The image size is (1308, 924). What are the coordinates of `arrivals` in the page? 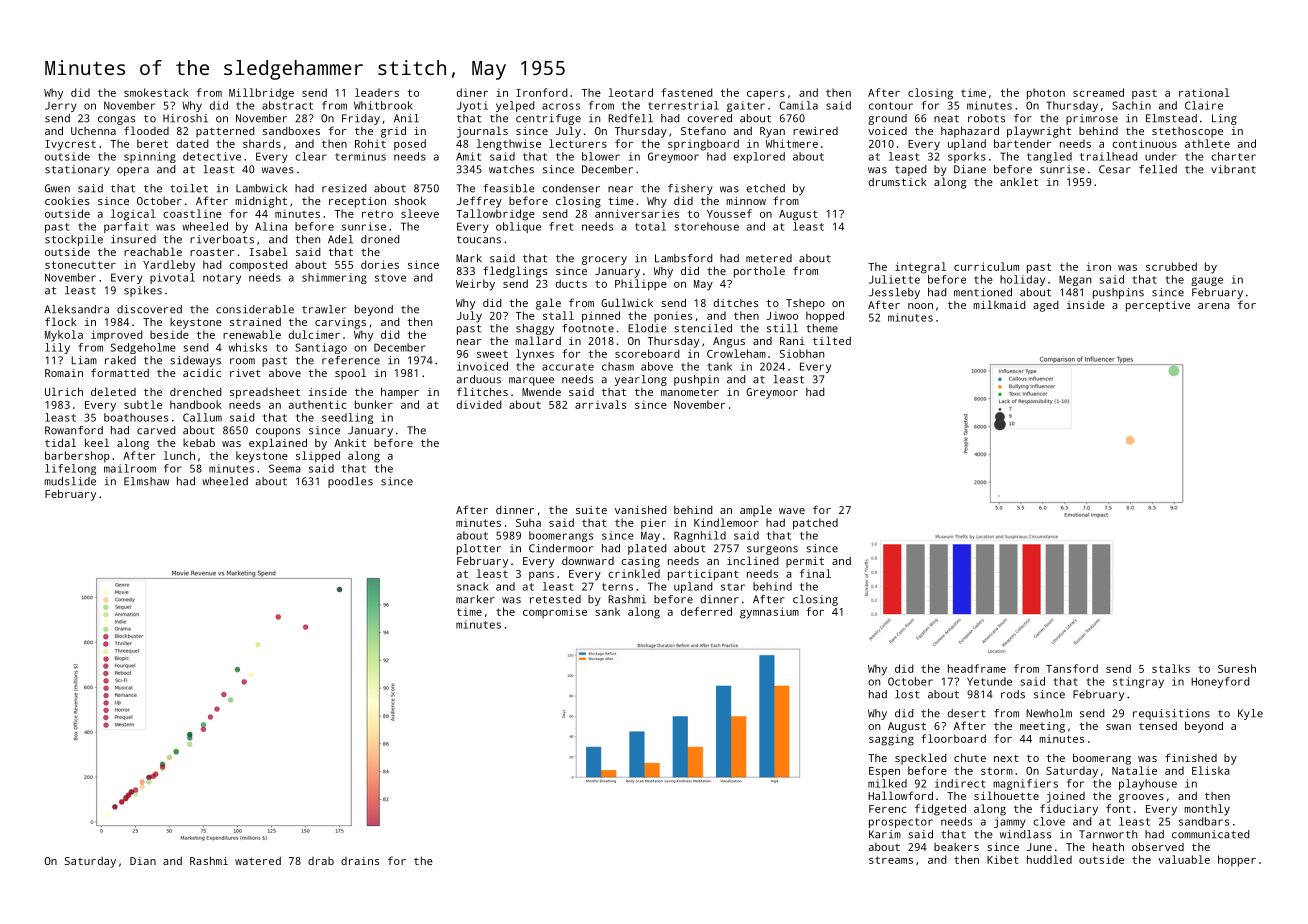 It's located at (600, 404).
